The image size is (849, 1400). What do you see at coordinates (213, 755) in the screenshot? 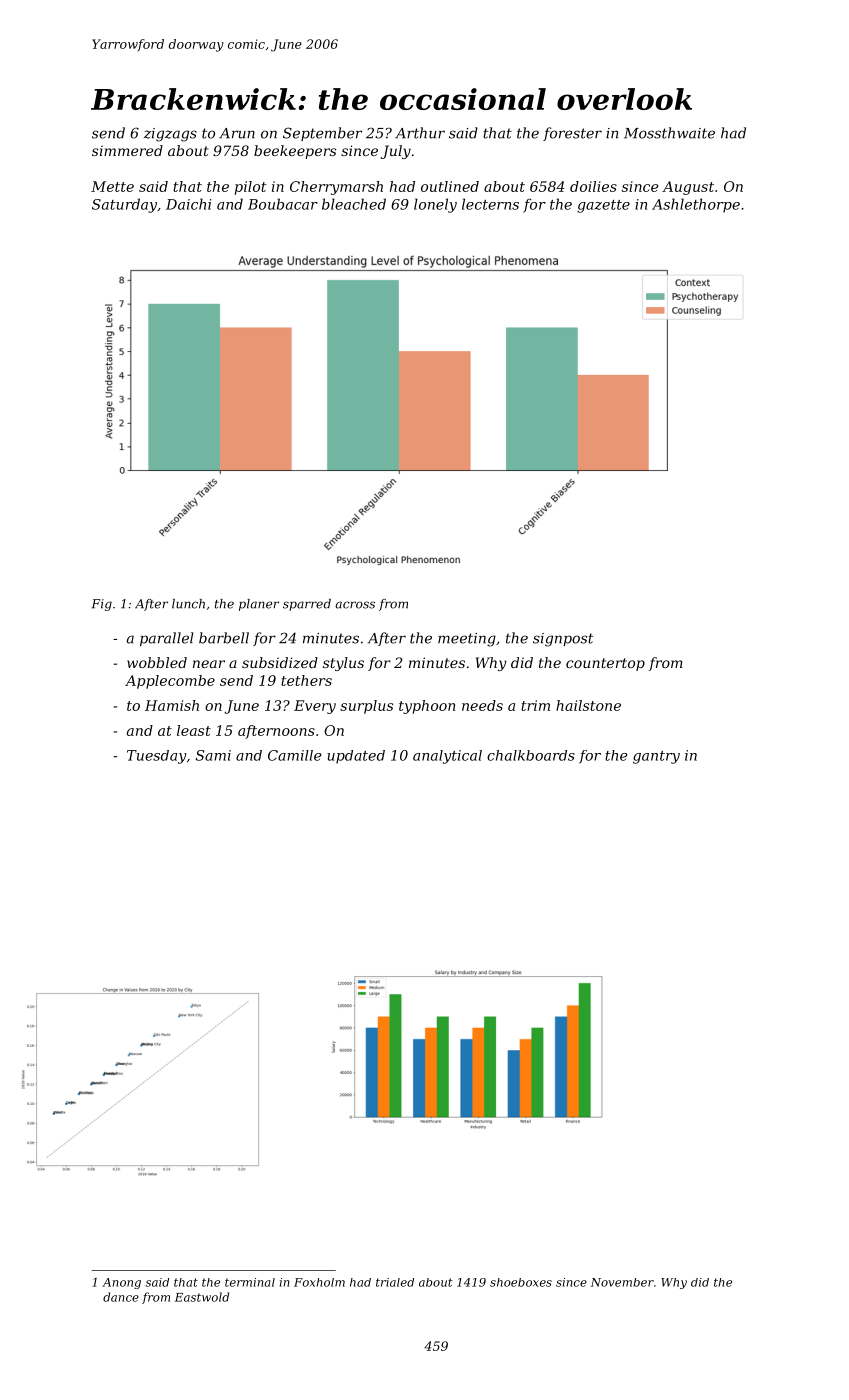
I see `Sami` at bounding box center [213, 755].
